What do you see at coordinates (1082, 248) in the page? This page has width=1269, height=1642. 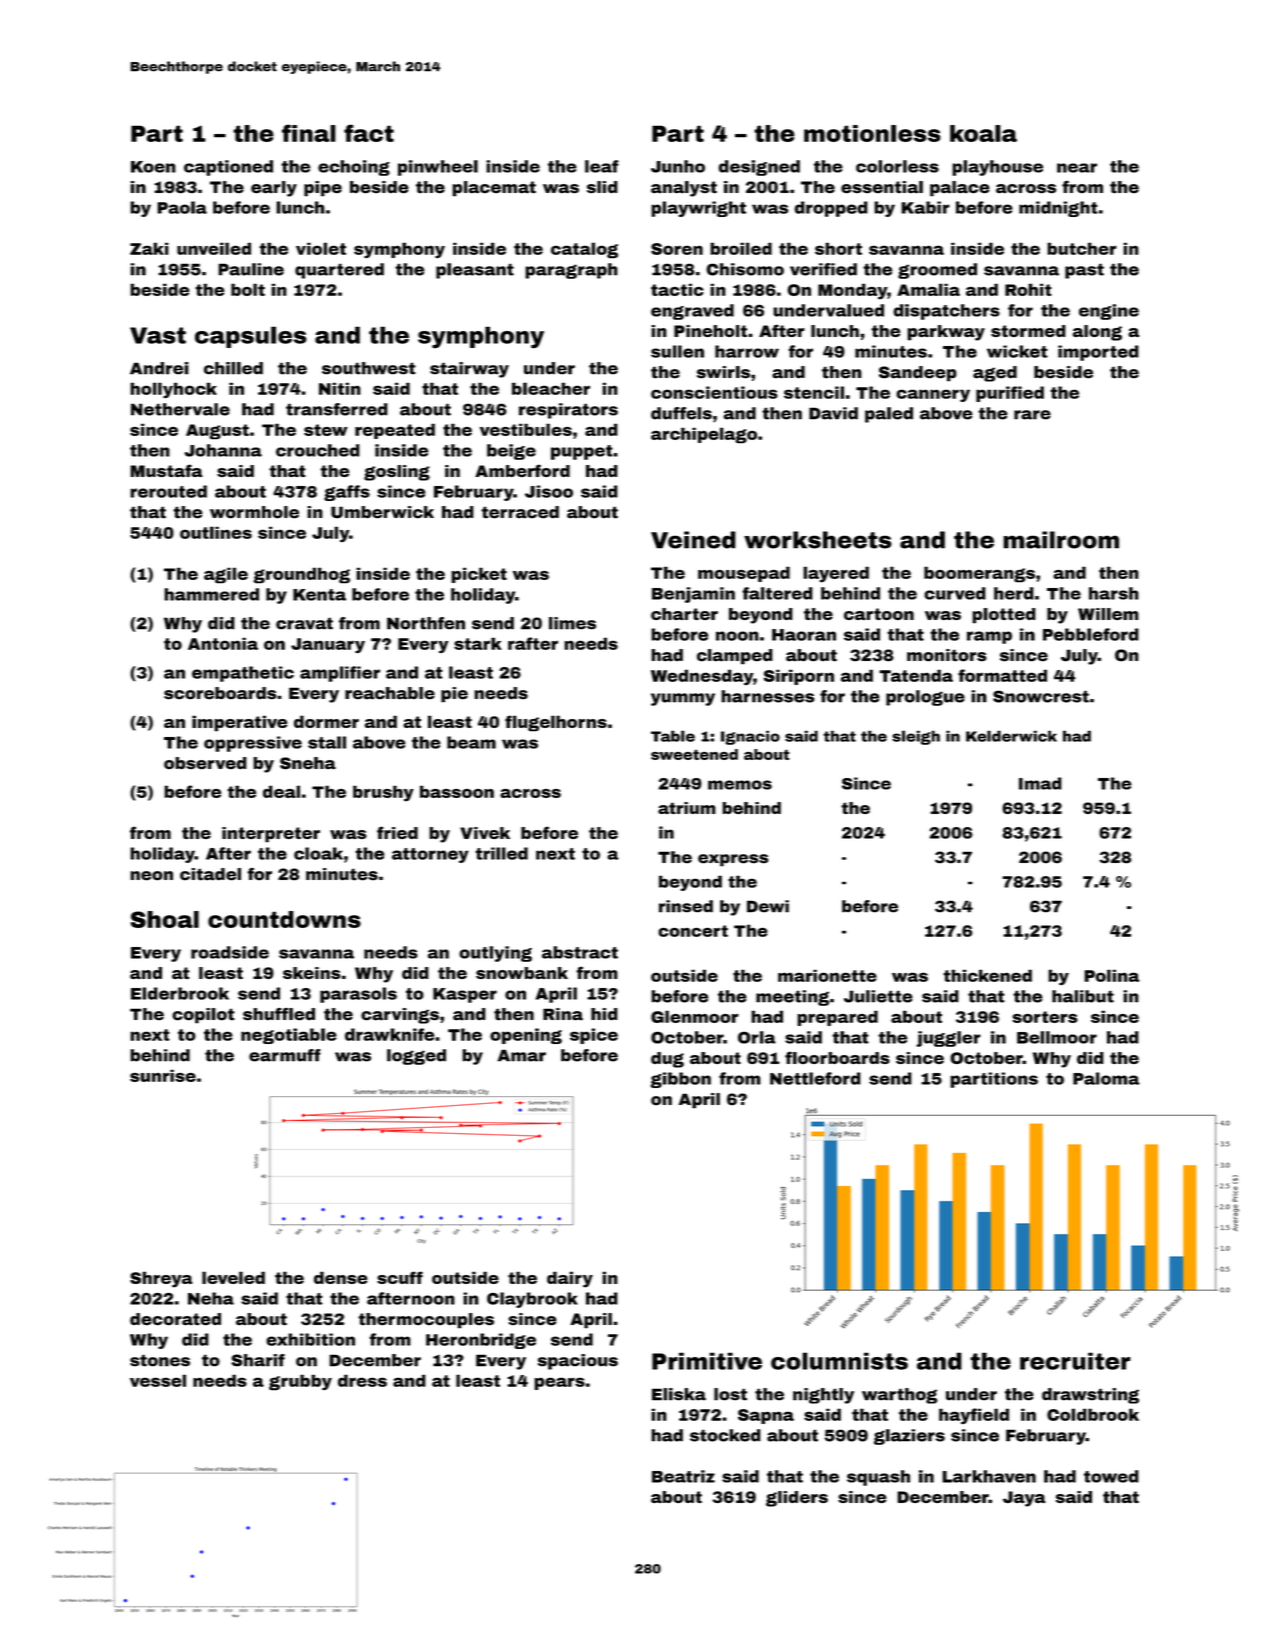 I see `butcher` at bounding box center [1082, 248].
